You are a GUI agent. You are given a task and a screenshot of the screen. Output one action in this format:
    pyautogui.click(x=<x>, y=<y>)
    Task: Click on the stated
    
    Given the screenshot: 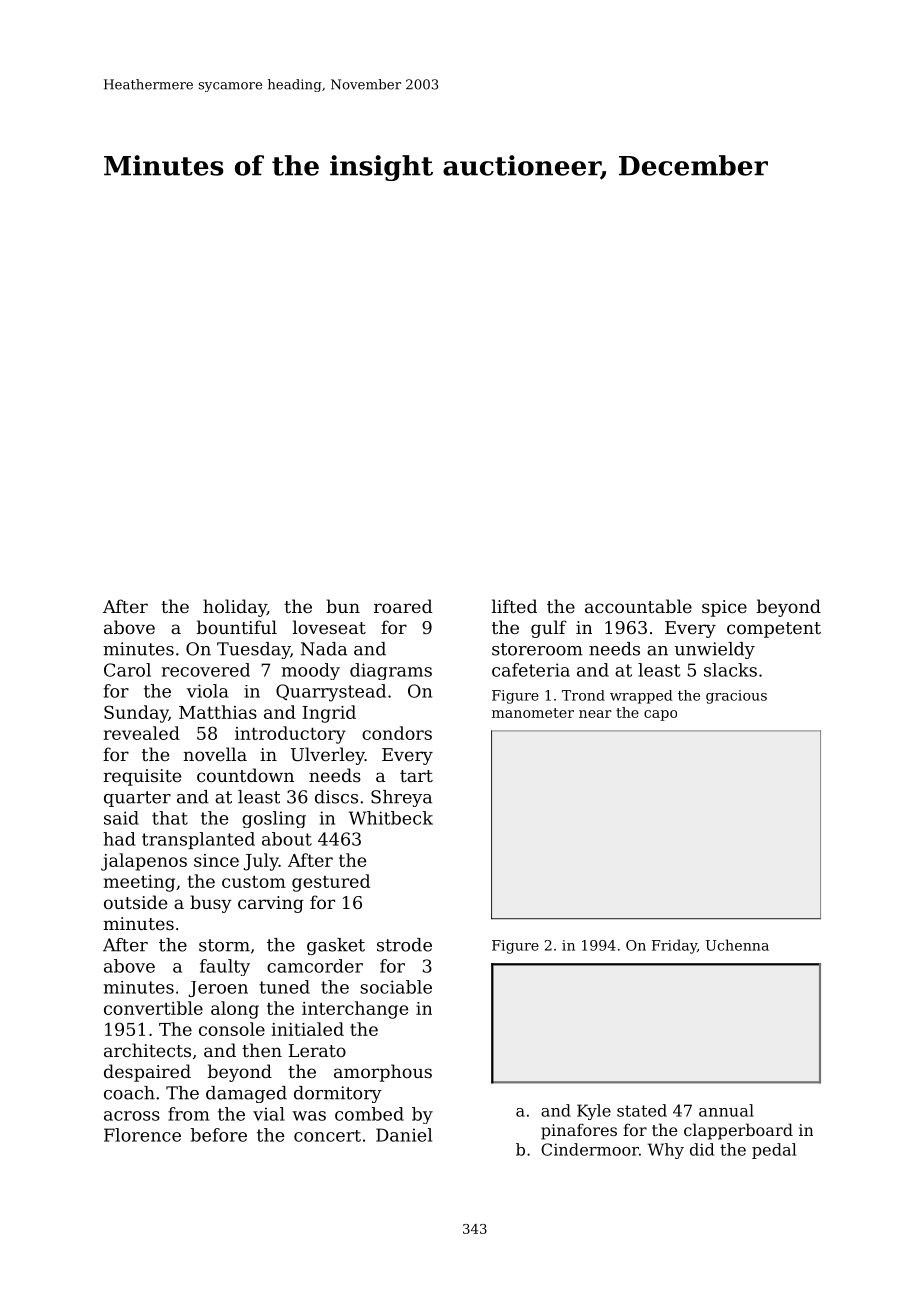 What is the action you would take?
    pyautogui.click(x=642, y=1110)
